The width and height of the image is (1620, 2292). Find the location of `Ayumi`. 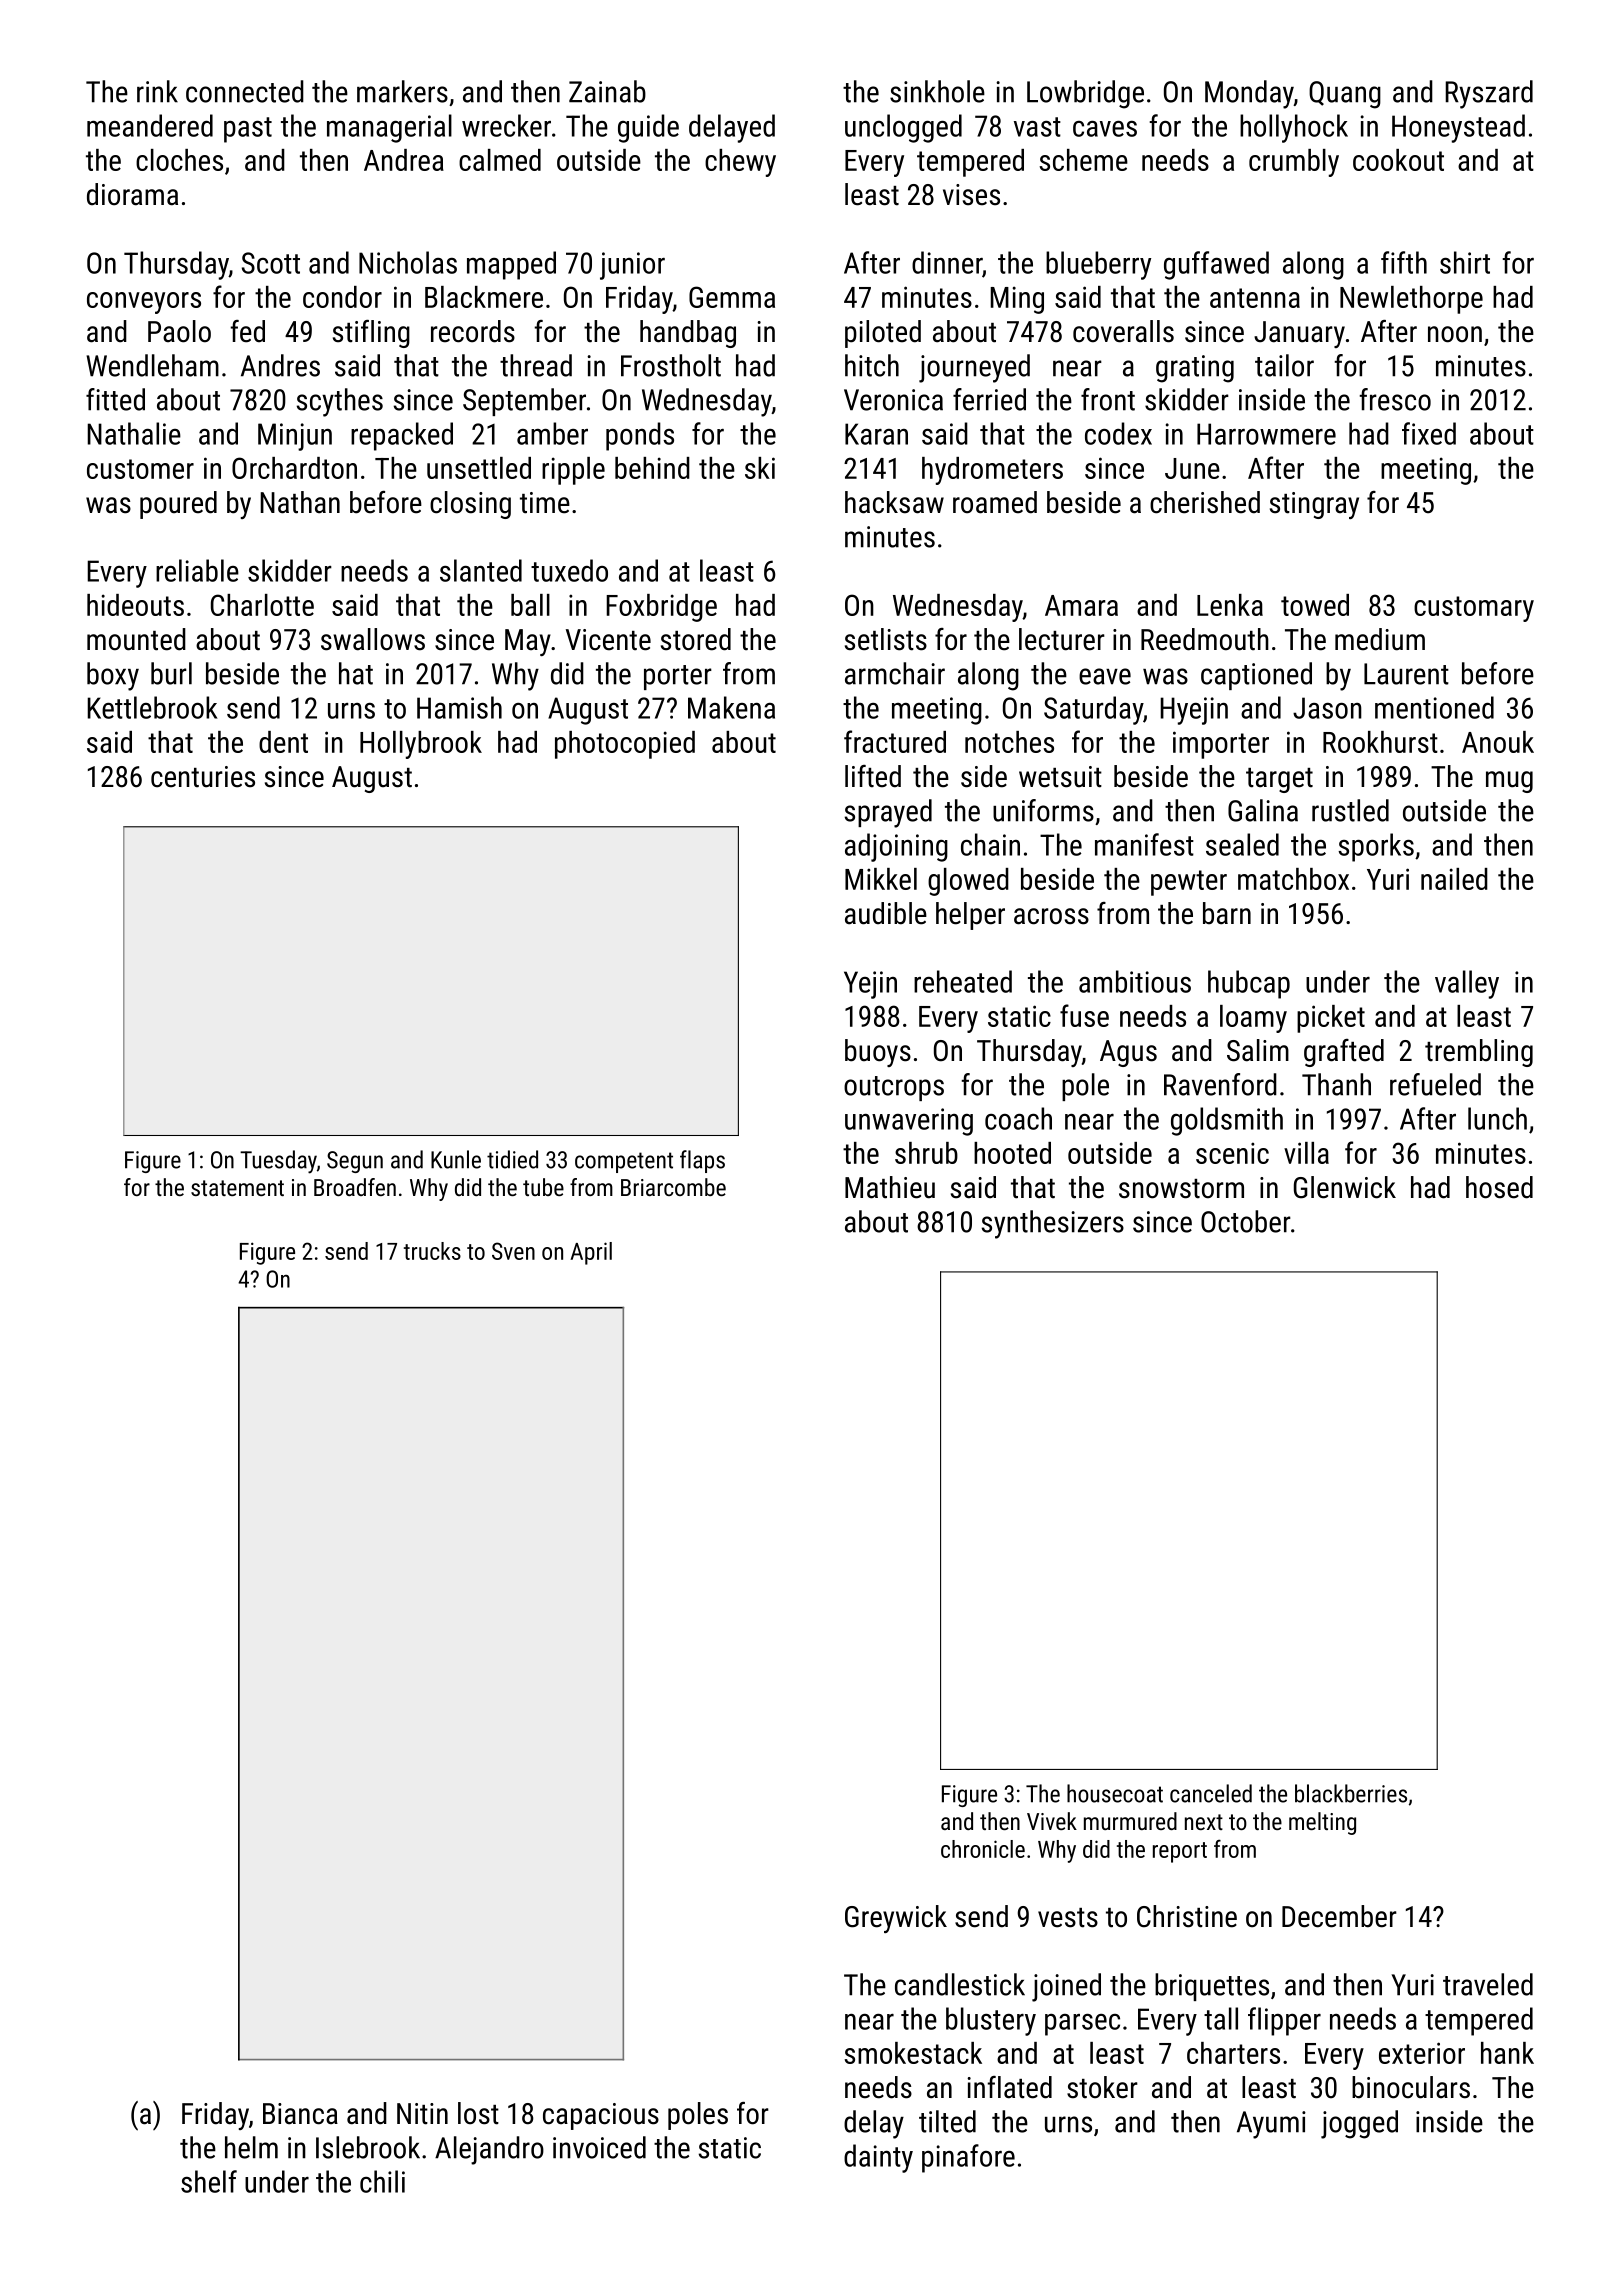

Ayumi is located at coordinates (1271, 2125).
